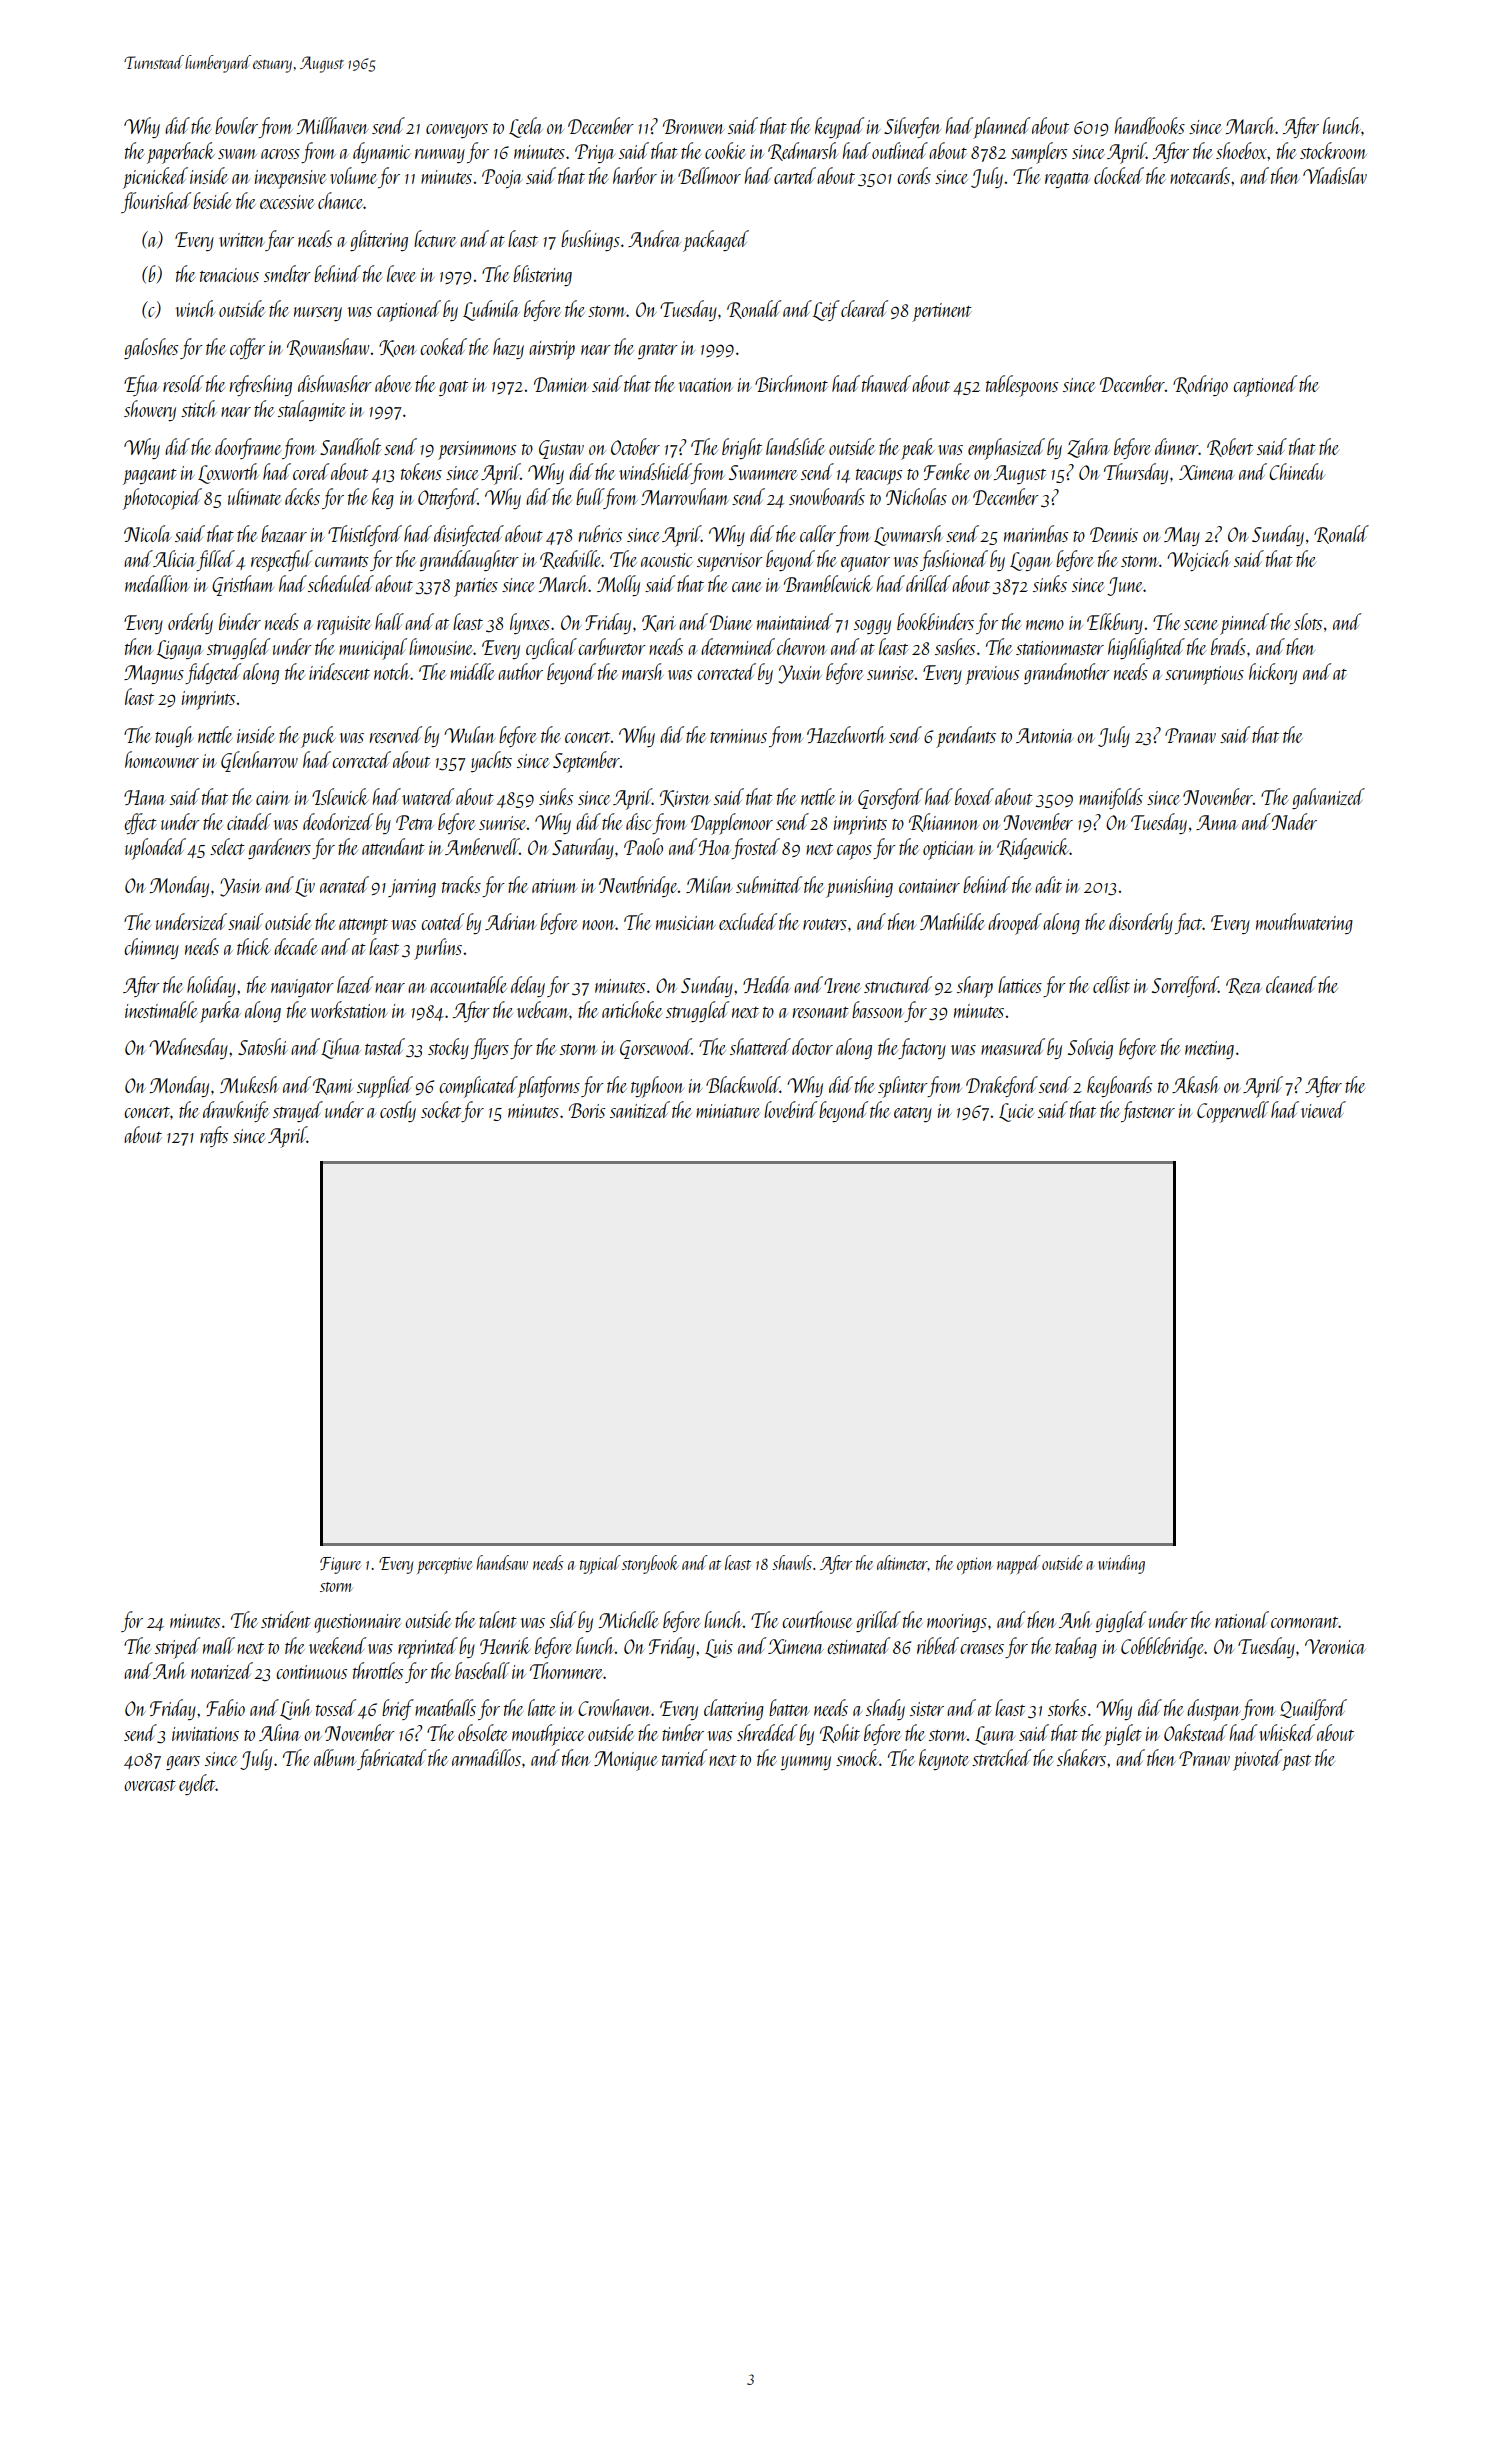 The width and height of the screenshot is (1496, 2464). I want to click on stocky, so click(448, 1048).
